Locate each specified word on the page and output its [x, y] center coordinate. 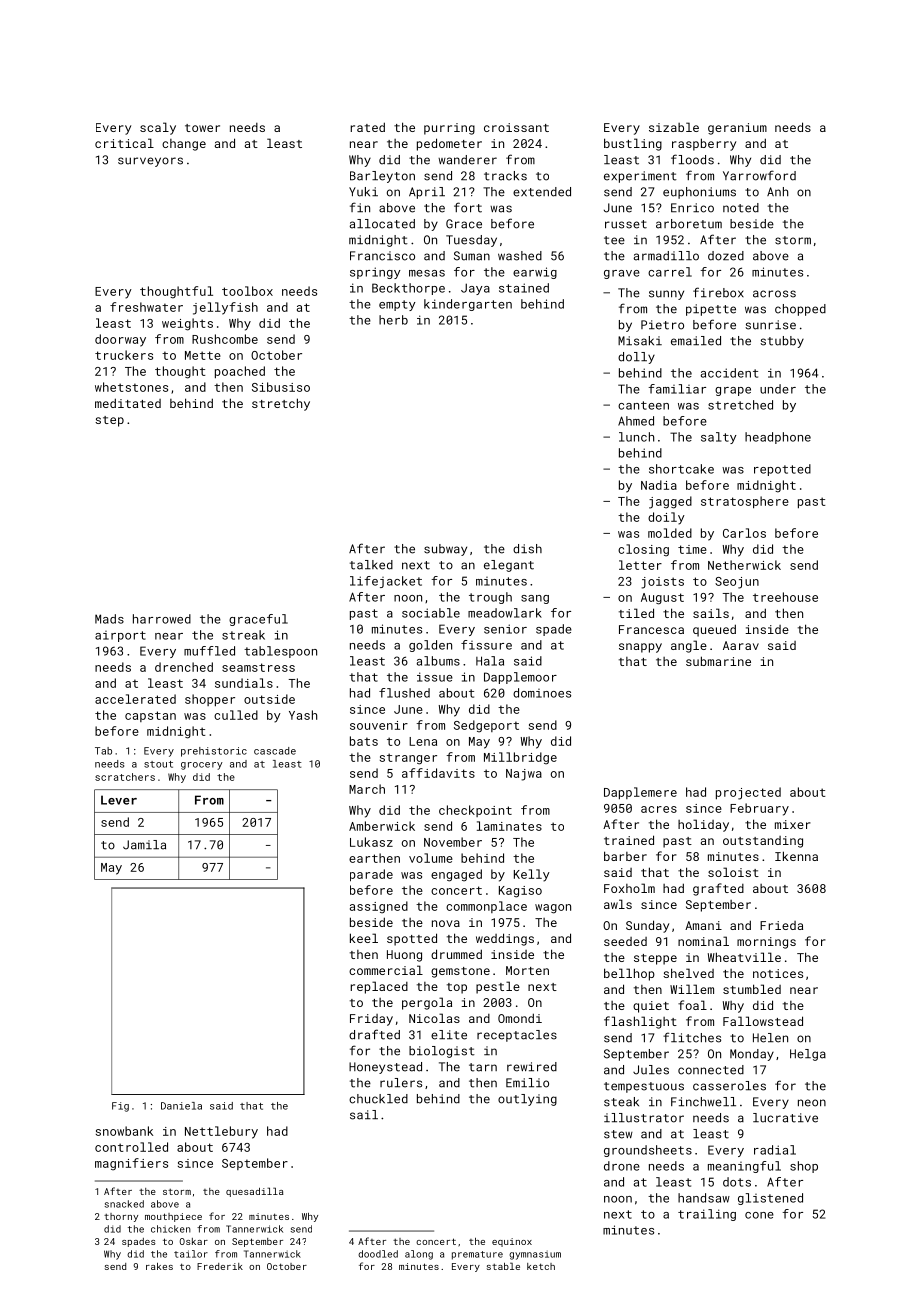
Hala [490, 661]
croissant [516, 127]
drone [622, 1166]
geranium [737, 129]
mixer [793, 824]
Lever [119, 800]
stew [618, 1134]
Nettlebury [221, 1132]
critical [124, 143]
